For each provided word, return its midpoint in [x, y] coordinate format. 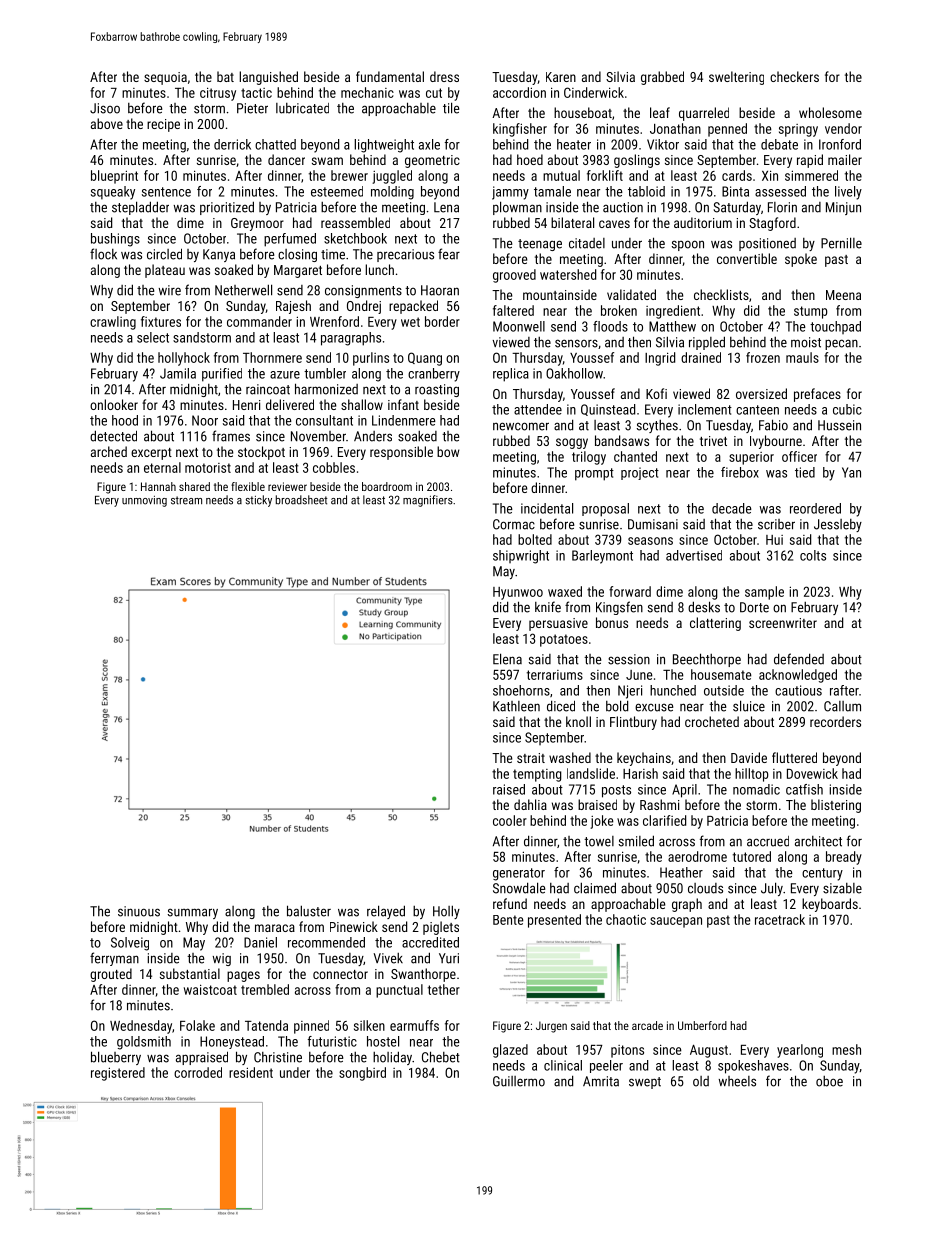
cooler [510, 820]
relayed [386, 912]
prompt [594, 474]
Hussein [839, 425]
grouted [111, 975]
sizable [842, 888]
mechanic [367, 92]
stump [810, 312]
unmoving [144, 501]
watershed [568, 274]
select [153, 337]
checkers [794, 76]
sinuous [139, 911]
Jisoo [105, 108]
